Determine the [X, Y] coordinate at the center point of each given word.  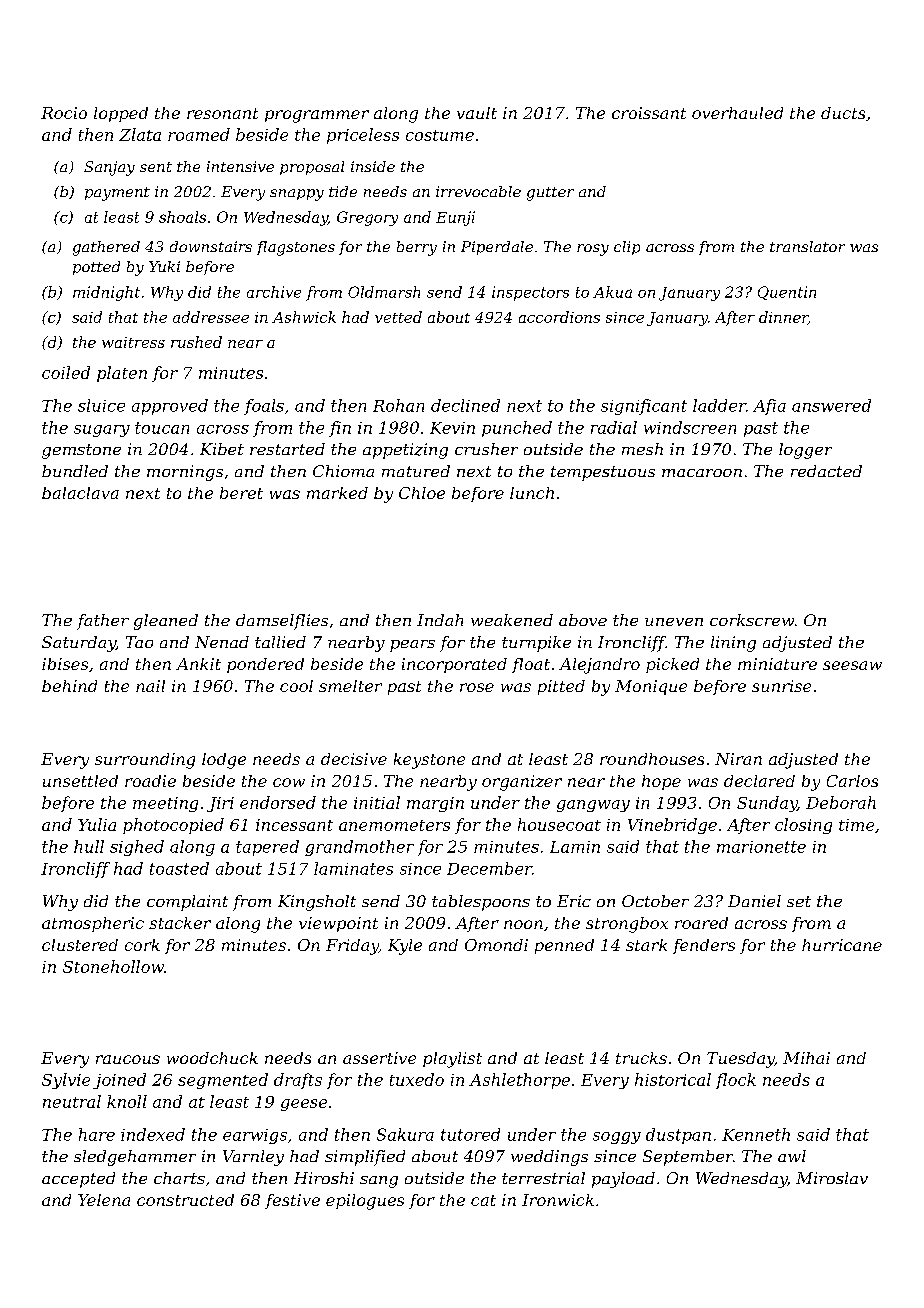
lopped [121, 114]
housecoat [559, 824]
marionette [761, 847]
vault [477, 113]
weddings [549, 1158]
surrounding [145, 761]
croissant [649, 113]
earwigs [255, 1136]
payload [623, 1180]
